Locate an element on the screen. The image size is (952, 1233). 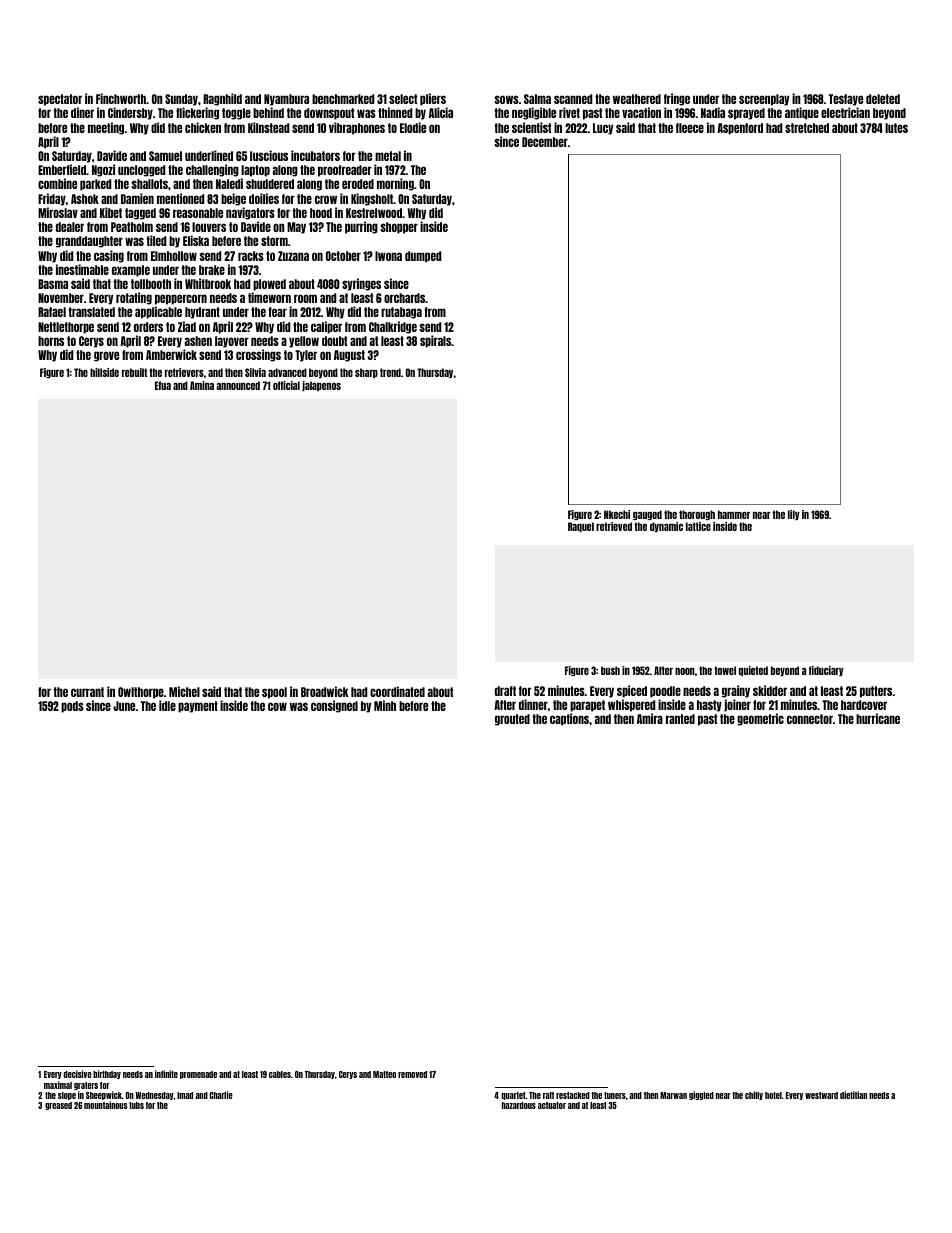
actuator is located at coordinates (552, 1105).
